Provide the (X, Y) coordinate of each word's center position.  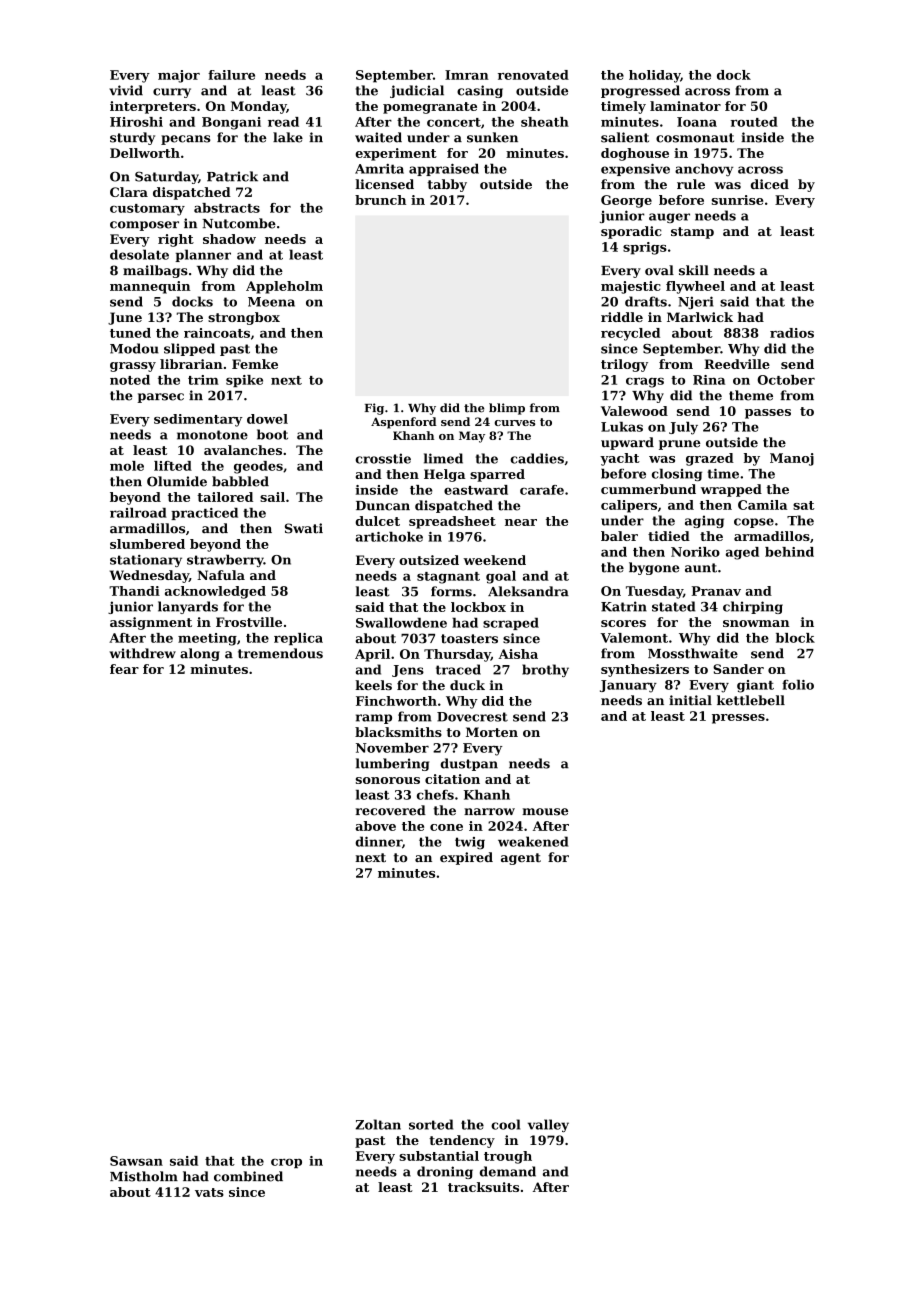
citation (452, 779)
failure (231, 75)
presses (738, 719)
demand (508, 1171)
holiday (654, 76)
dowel (267, 419)
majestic (631, 287)
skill (694, 270)
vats (209, 1192)
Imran (467, 75)
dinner (378, 841)
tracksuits (483, 1187)
